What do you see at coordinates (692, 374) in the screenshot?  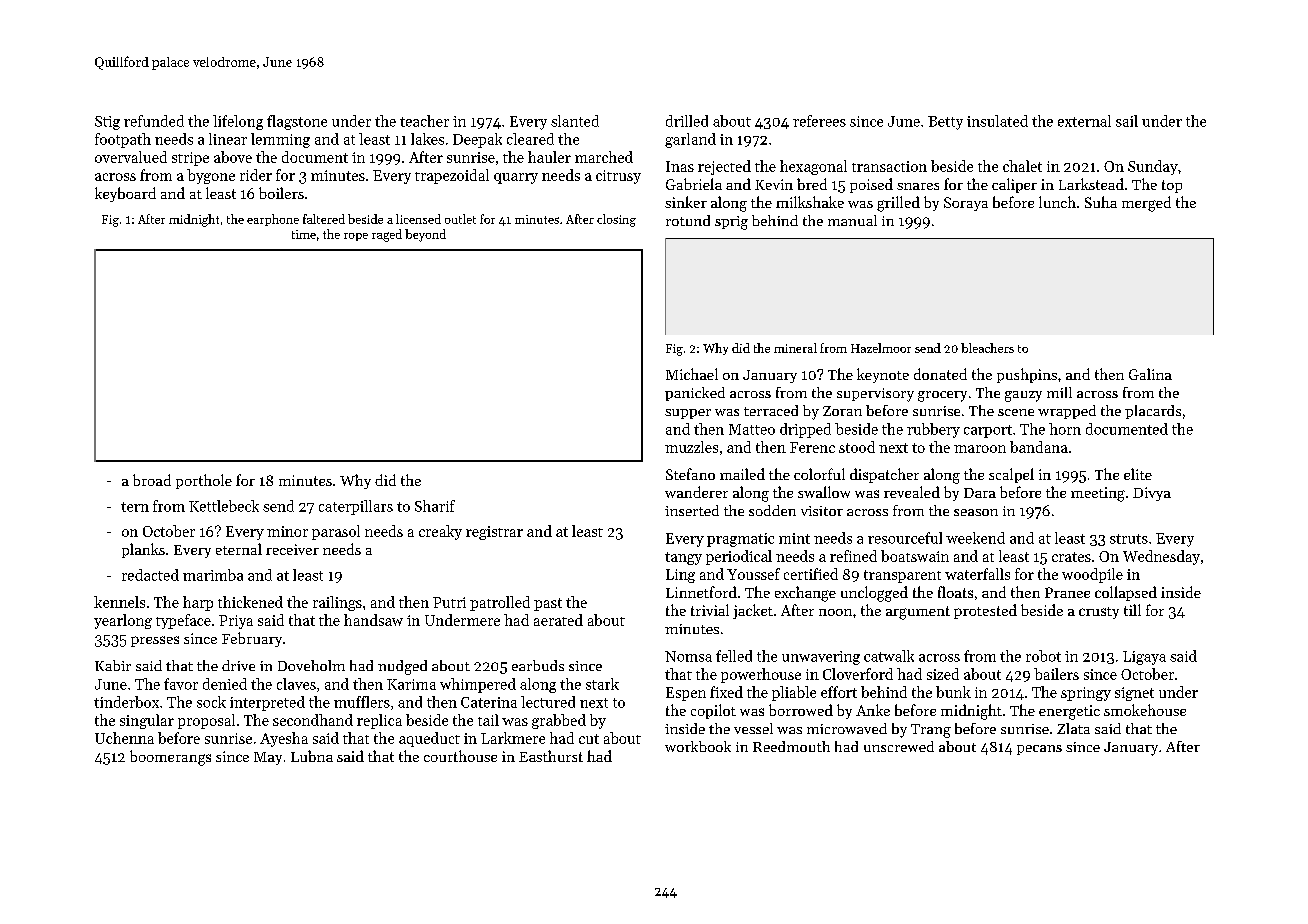 I see `Michael` at bounding box center [692, 374].
